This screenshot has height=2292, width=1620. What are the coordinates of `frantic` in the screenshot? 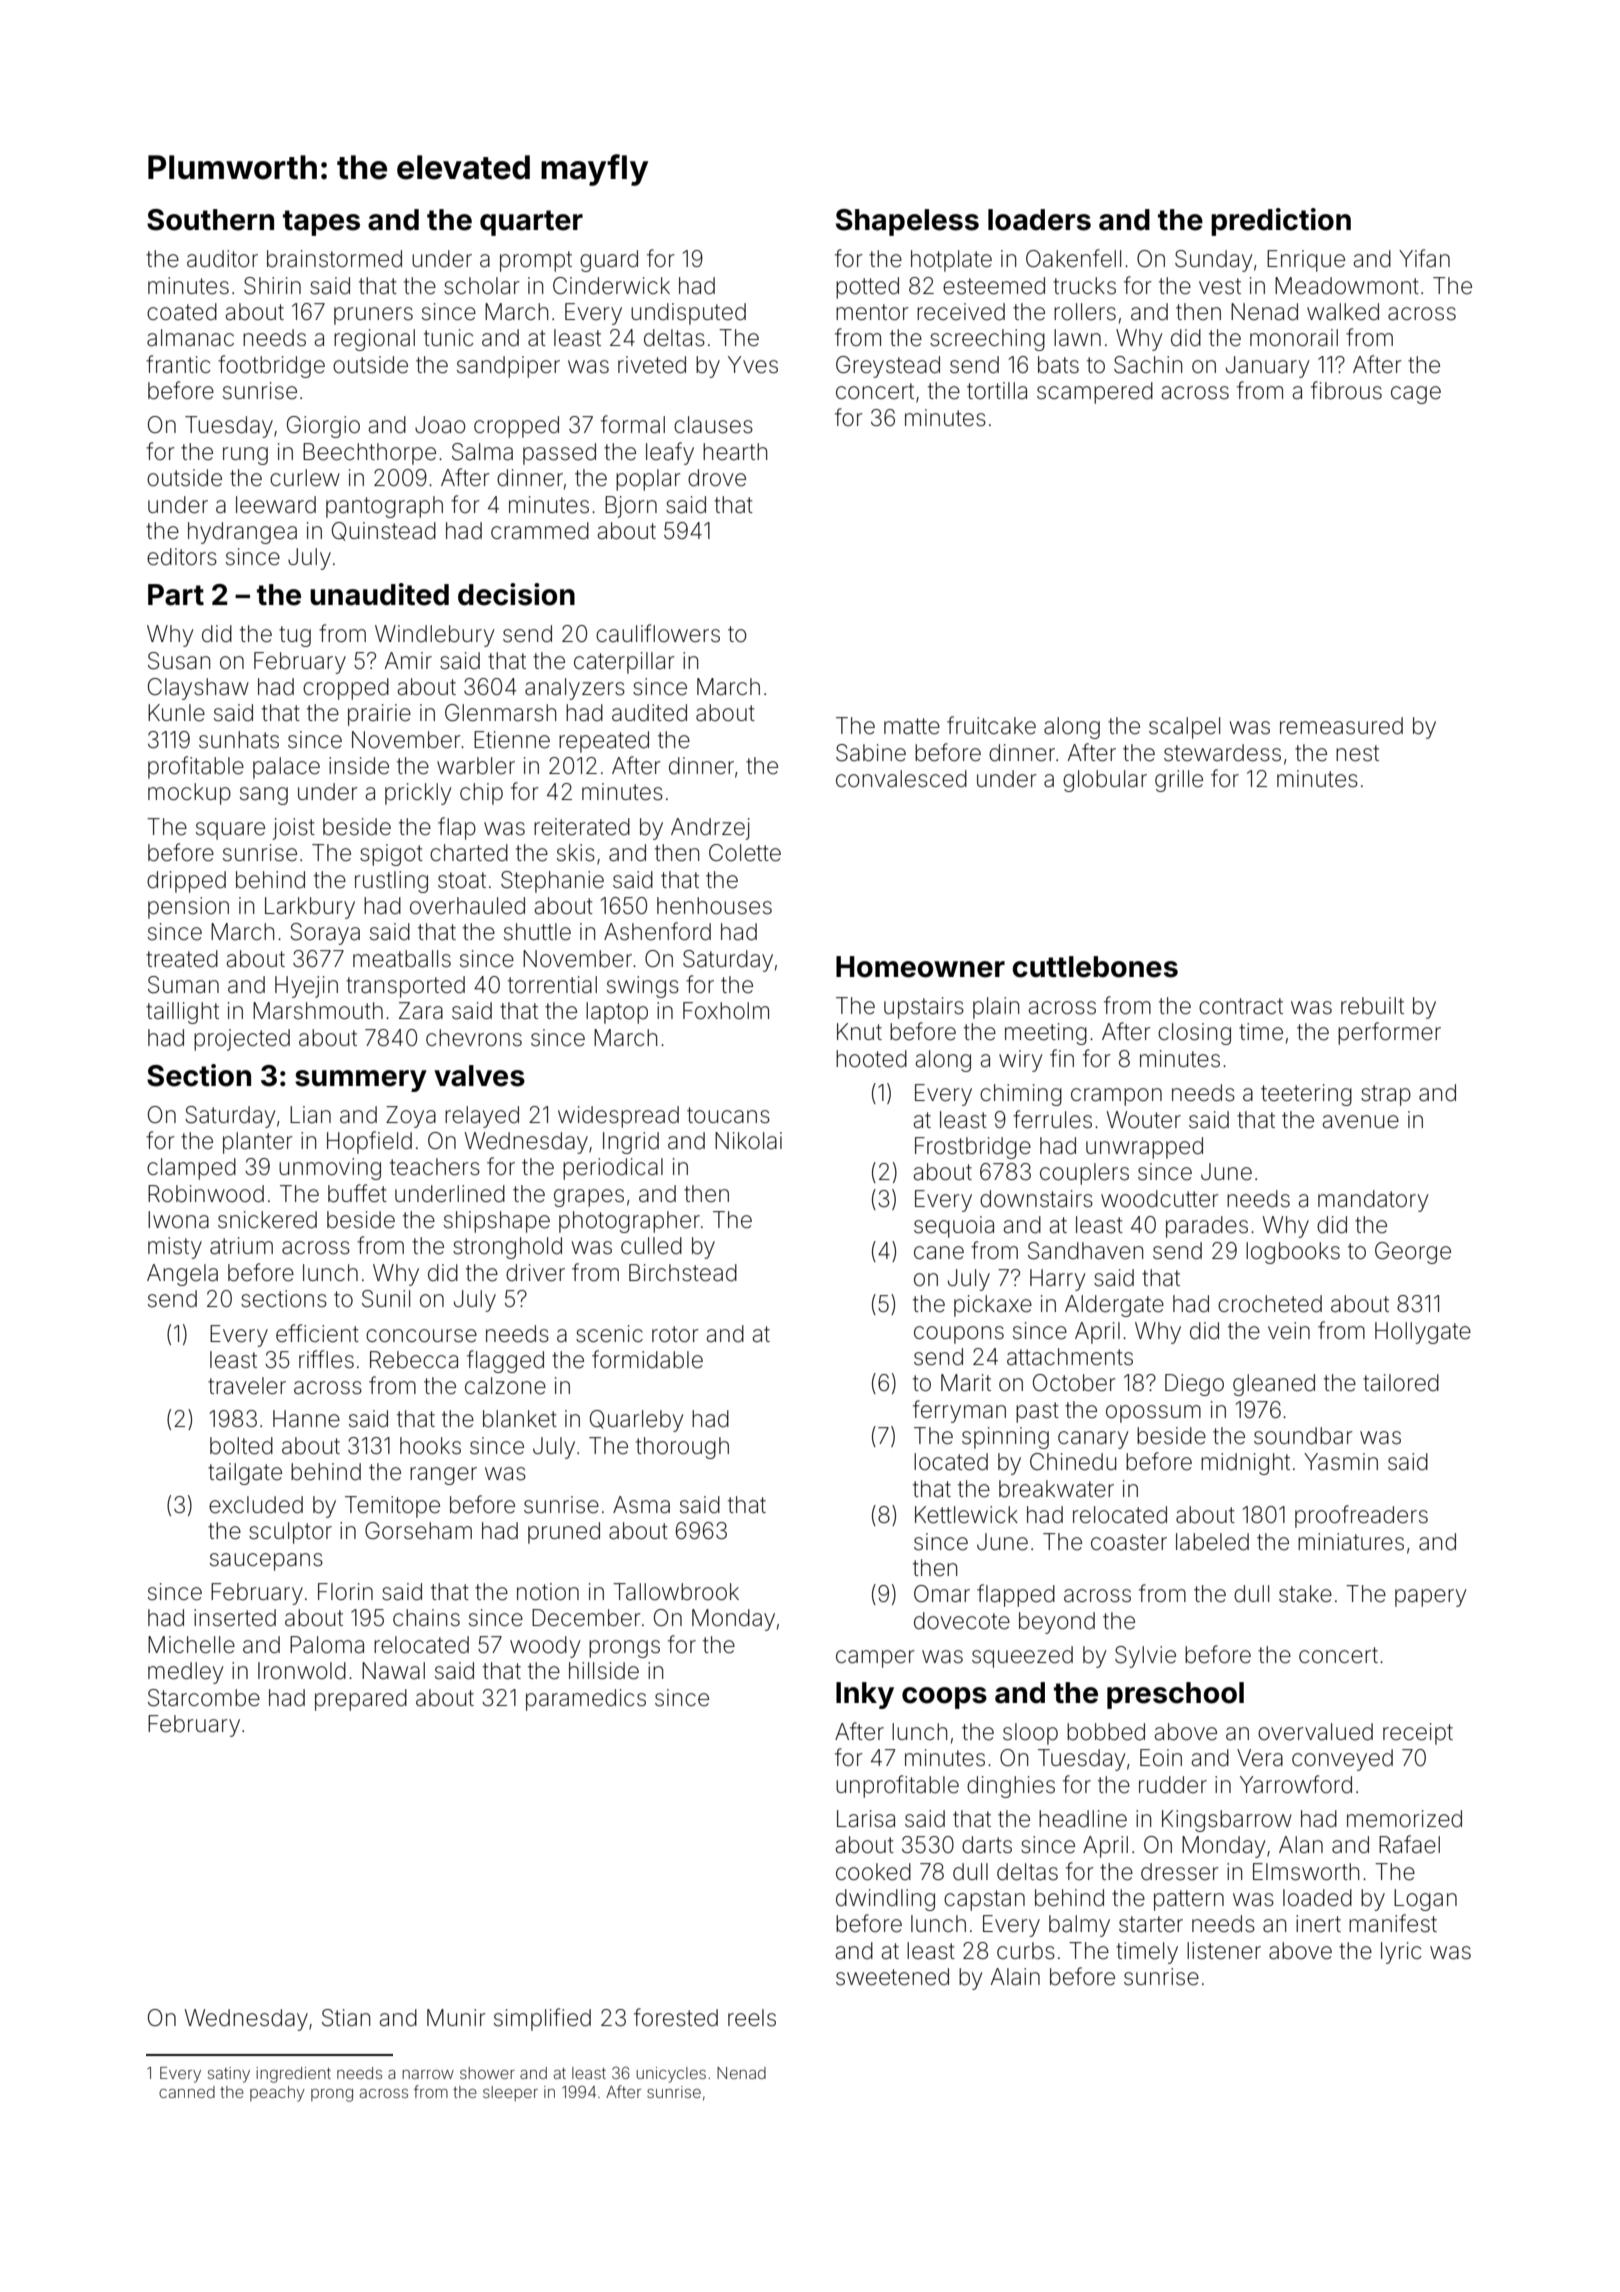 It's located at (178, 364).
